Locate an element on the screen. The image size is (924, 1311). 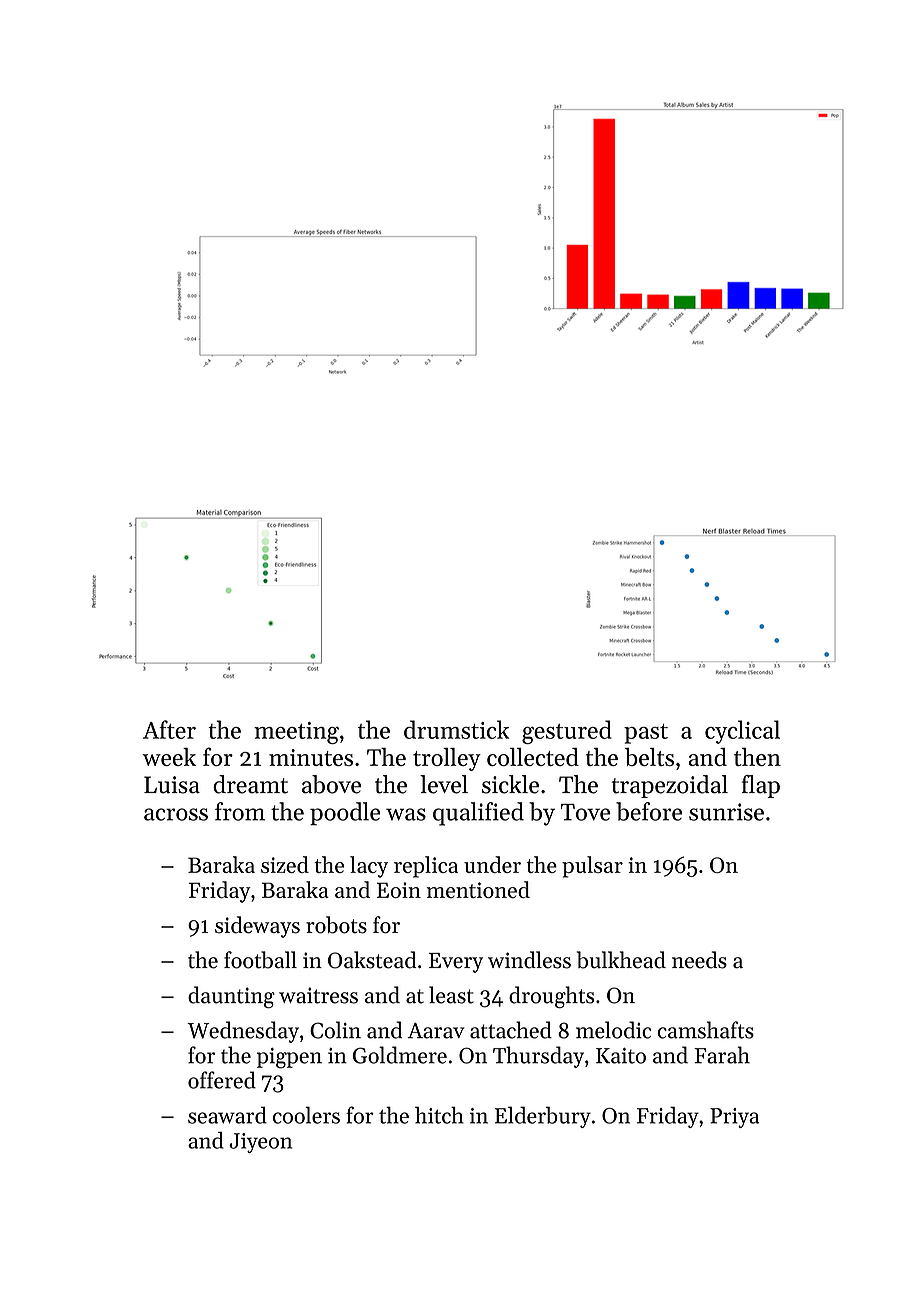
windless is located at coordinates (529, 960).
